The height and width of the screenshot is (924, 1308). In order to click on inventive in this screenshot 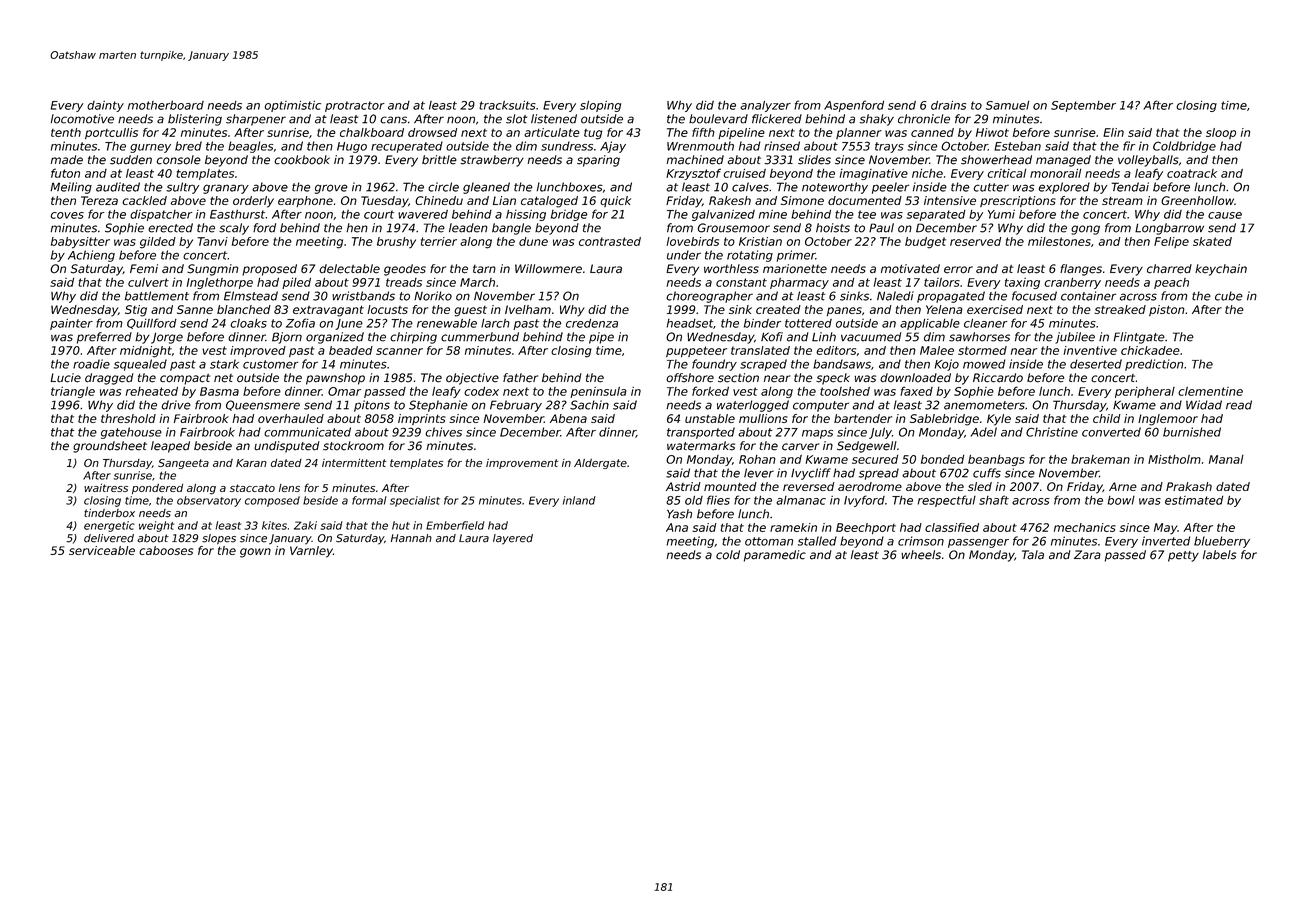, I will do `click(1090, 350)`.
